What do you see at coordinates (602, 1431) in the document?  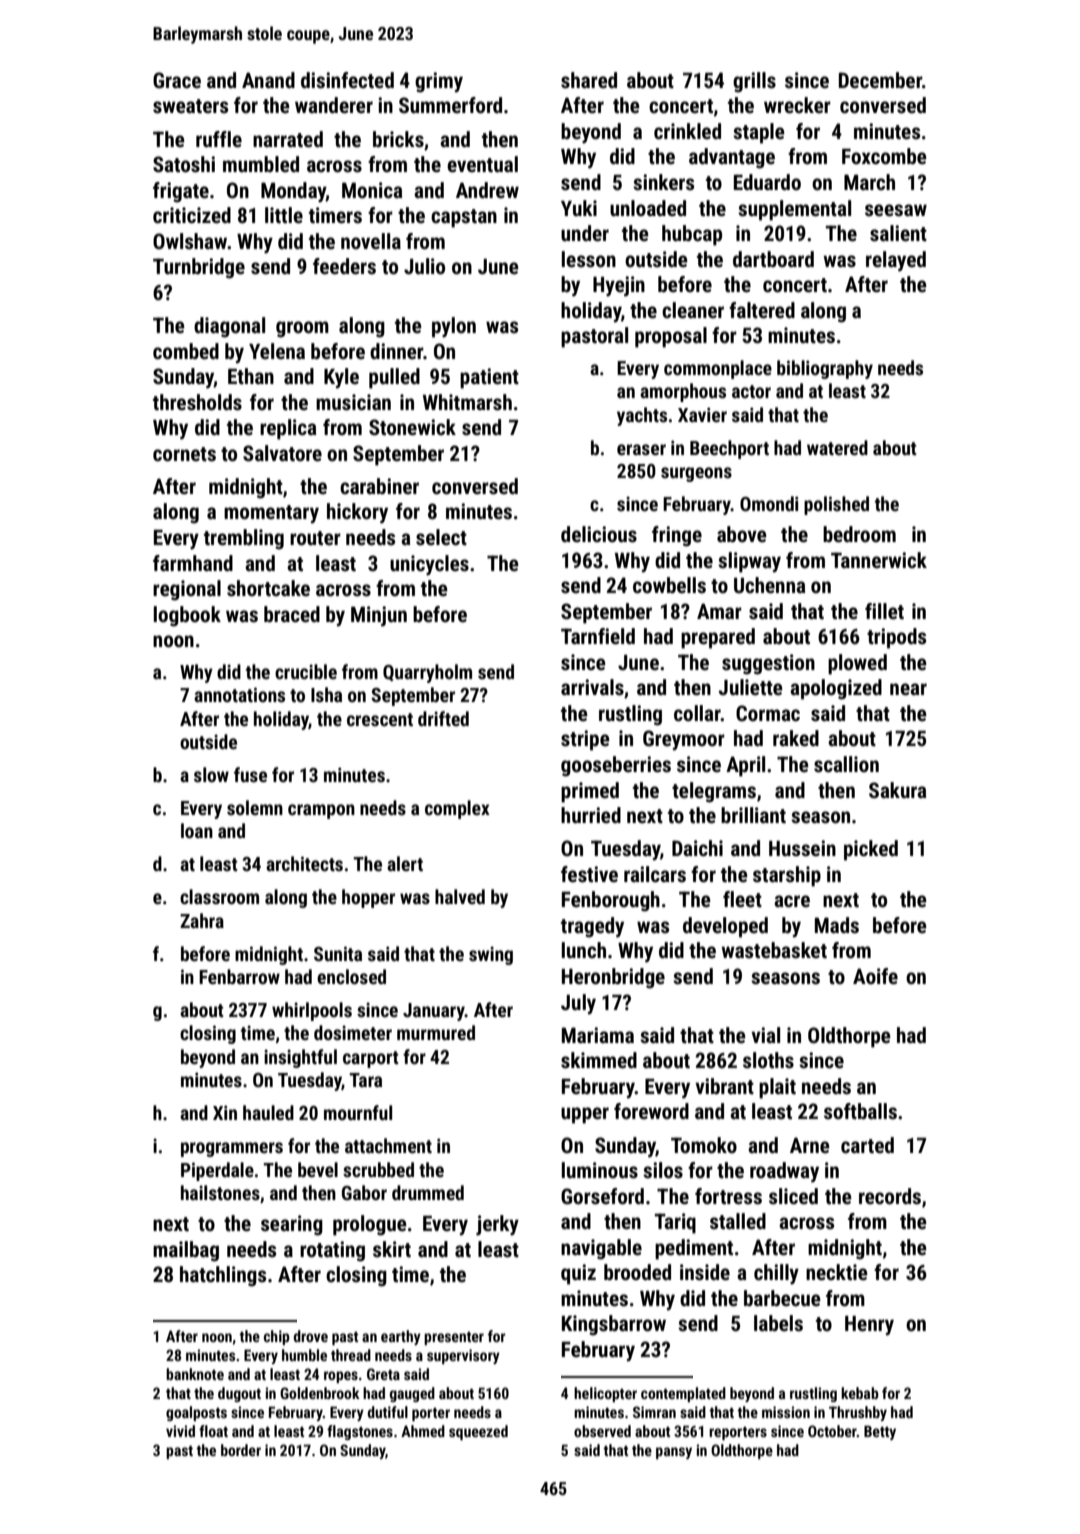 I see `observed` at bounding box center [602, 1431].
